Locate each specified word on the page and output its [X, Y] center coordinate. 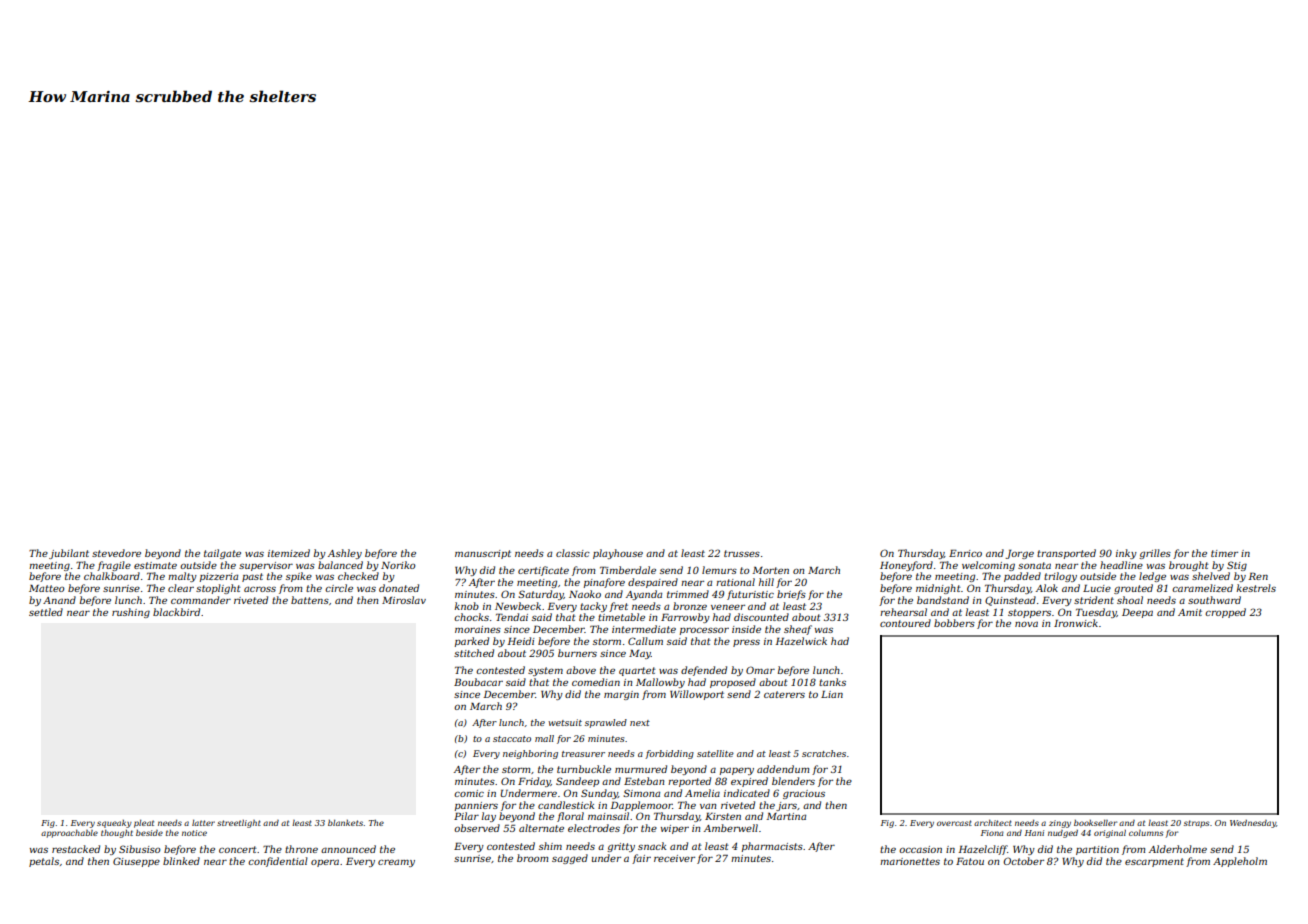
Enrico [965, 553]
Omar [760, 670]
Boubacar [478, 682]
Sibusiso [140, 849]
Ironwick [1076, 623]
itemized [289, 553]
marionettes [910, 861]
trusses [742, 553]
